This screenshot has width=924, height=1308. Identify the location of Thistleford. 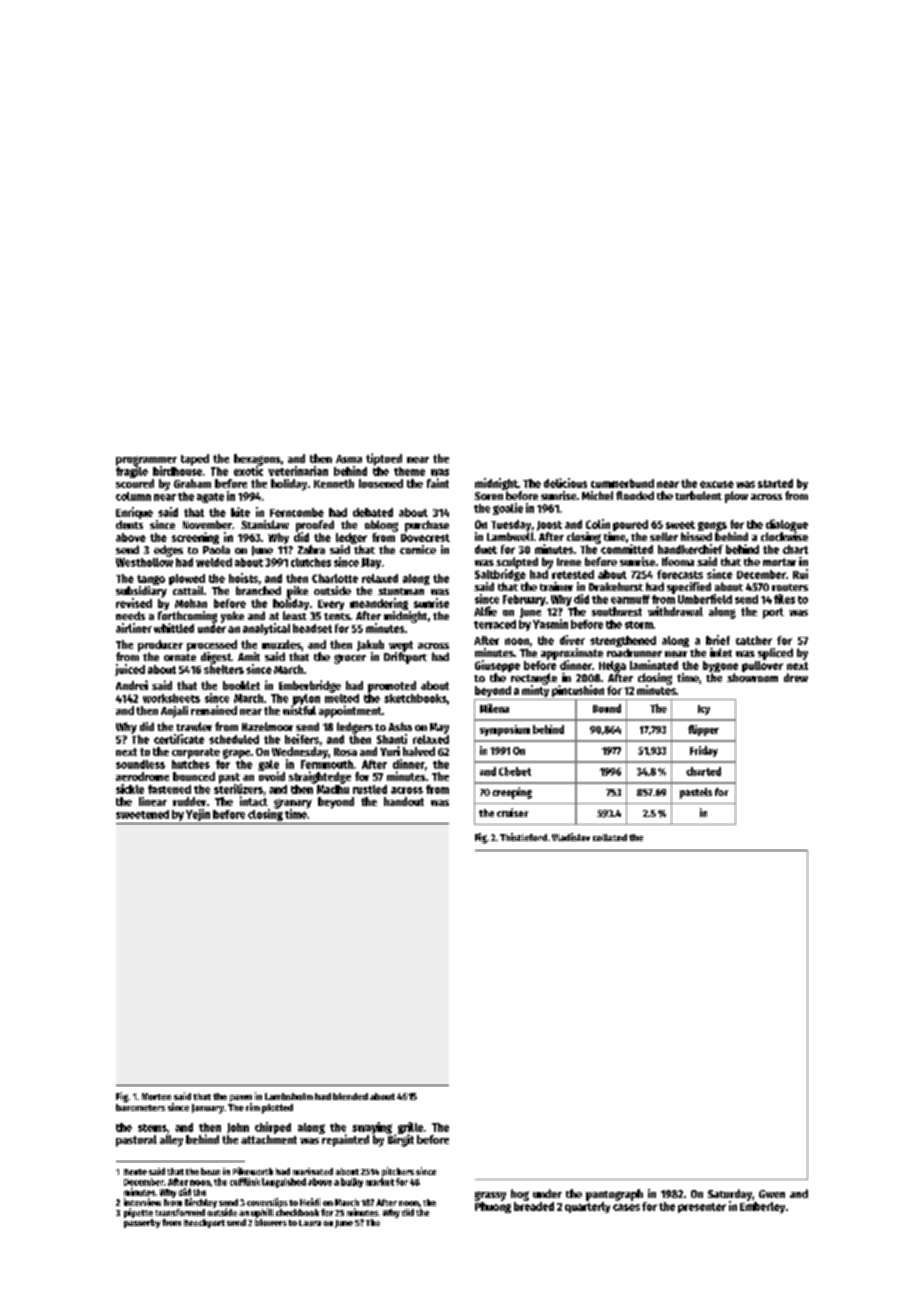
(523, 837).
